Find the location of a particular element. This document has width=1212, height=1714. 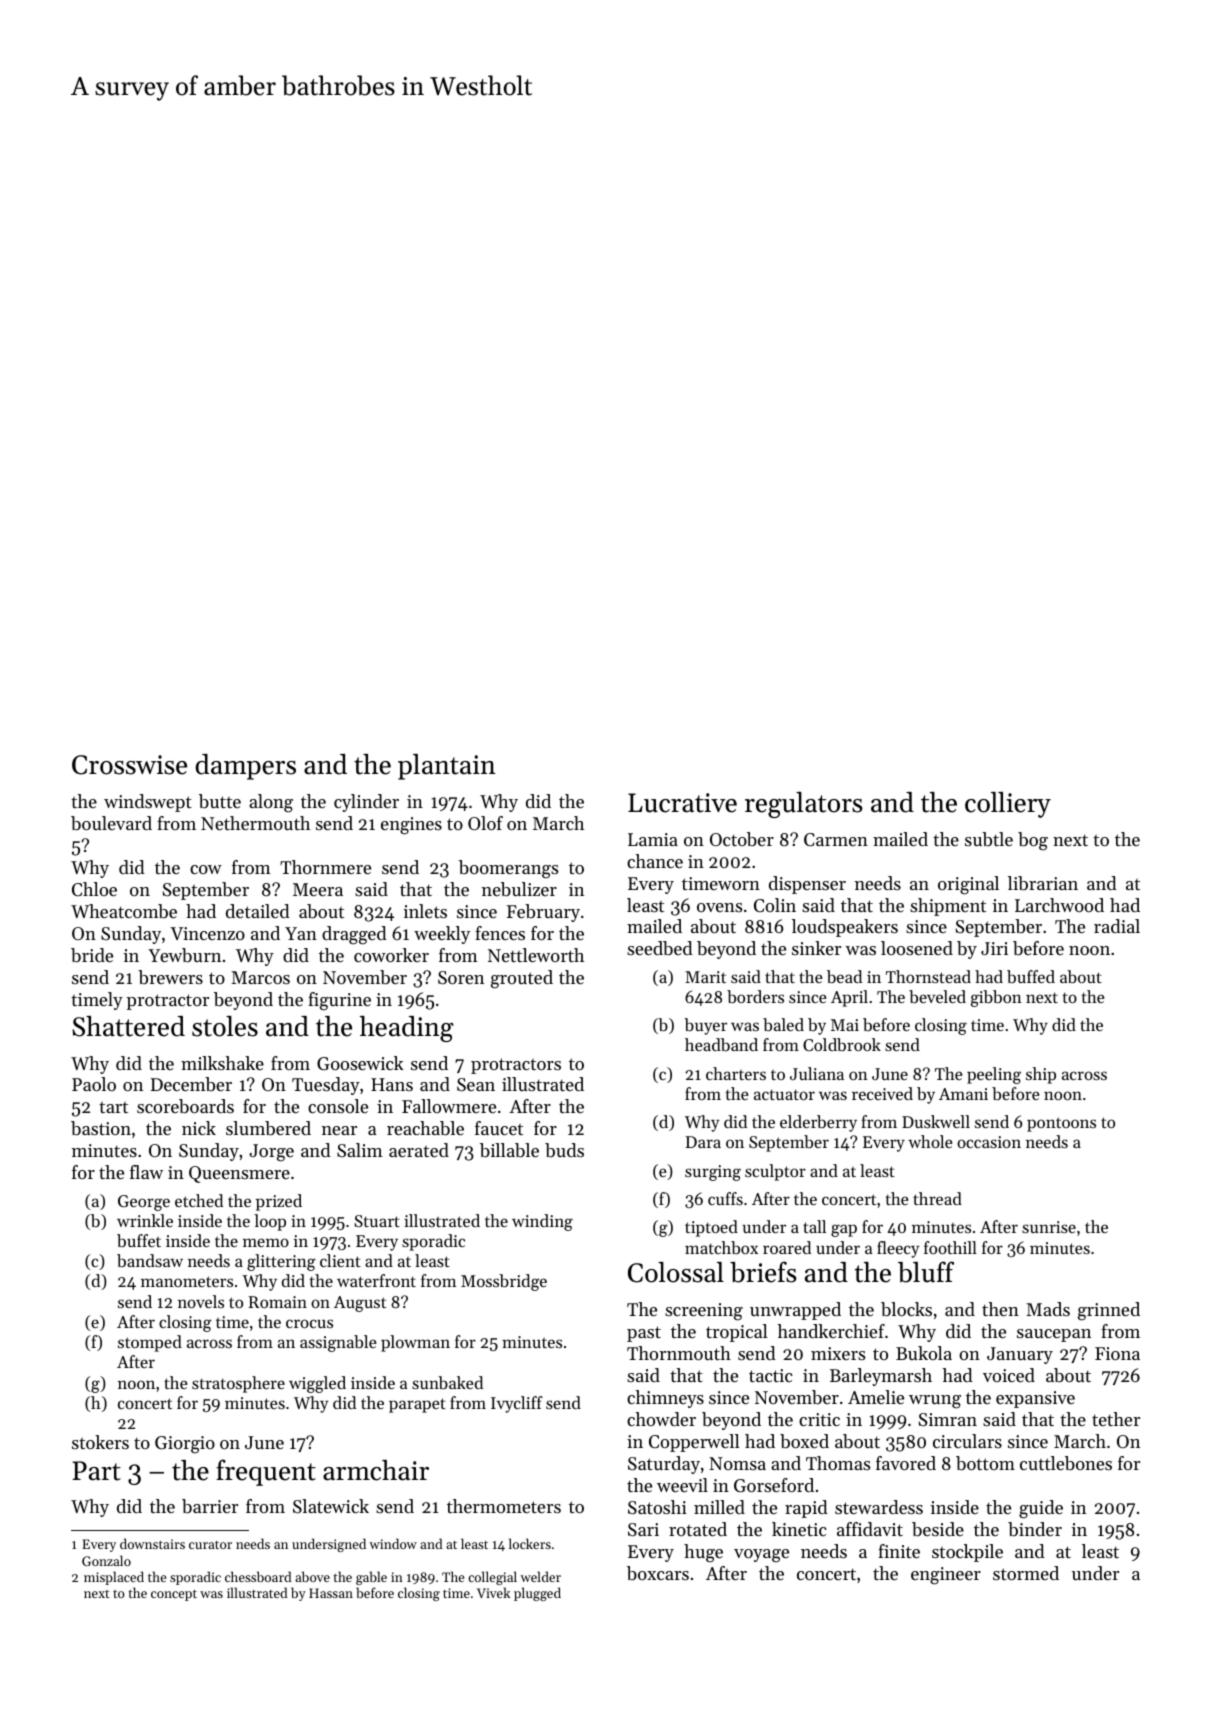

boxcars is located at coordinates (658, 1573).
